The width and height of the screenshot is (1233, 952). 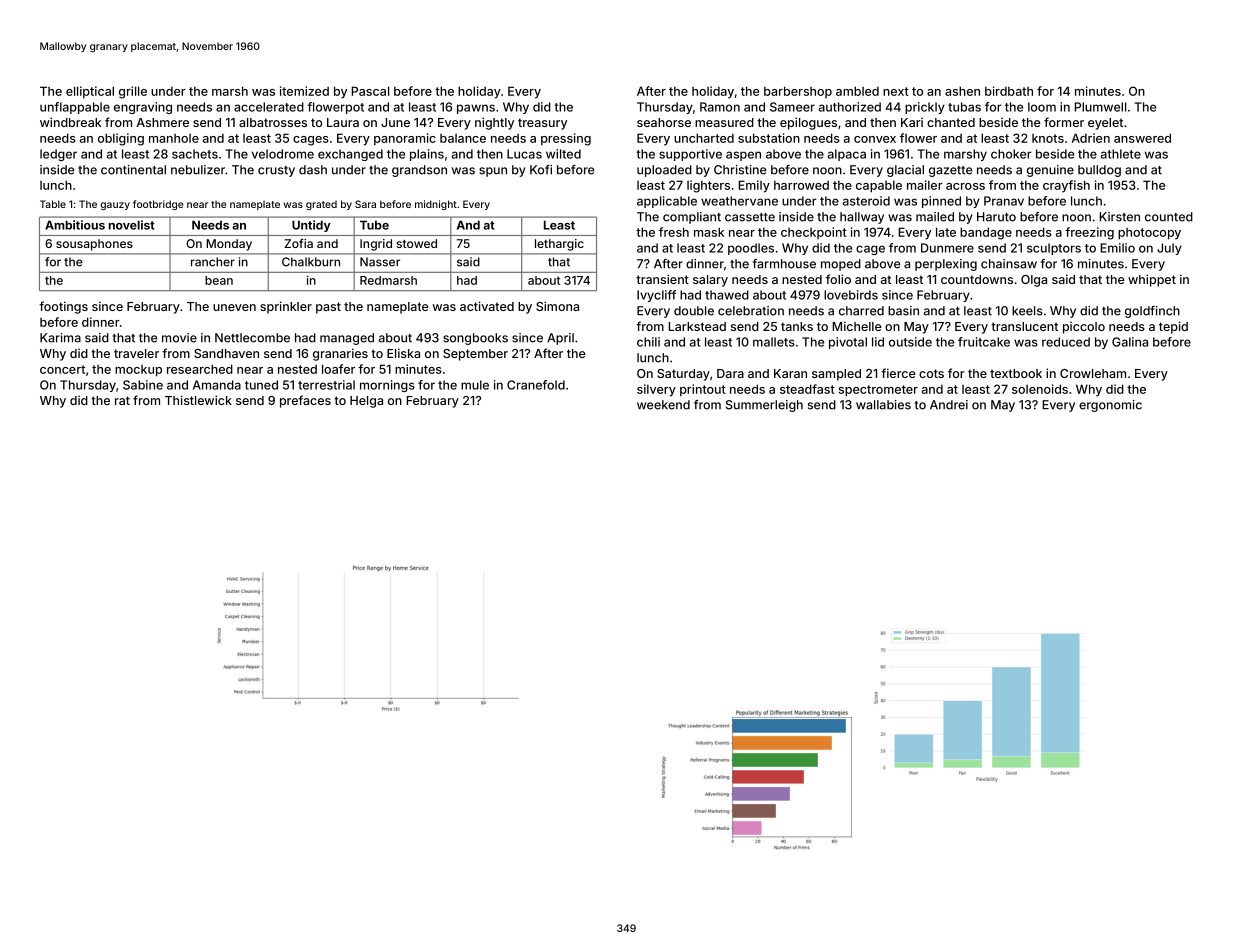 I want to click on Crowleham, so click(x=1093, y=373).
